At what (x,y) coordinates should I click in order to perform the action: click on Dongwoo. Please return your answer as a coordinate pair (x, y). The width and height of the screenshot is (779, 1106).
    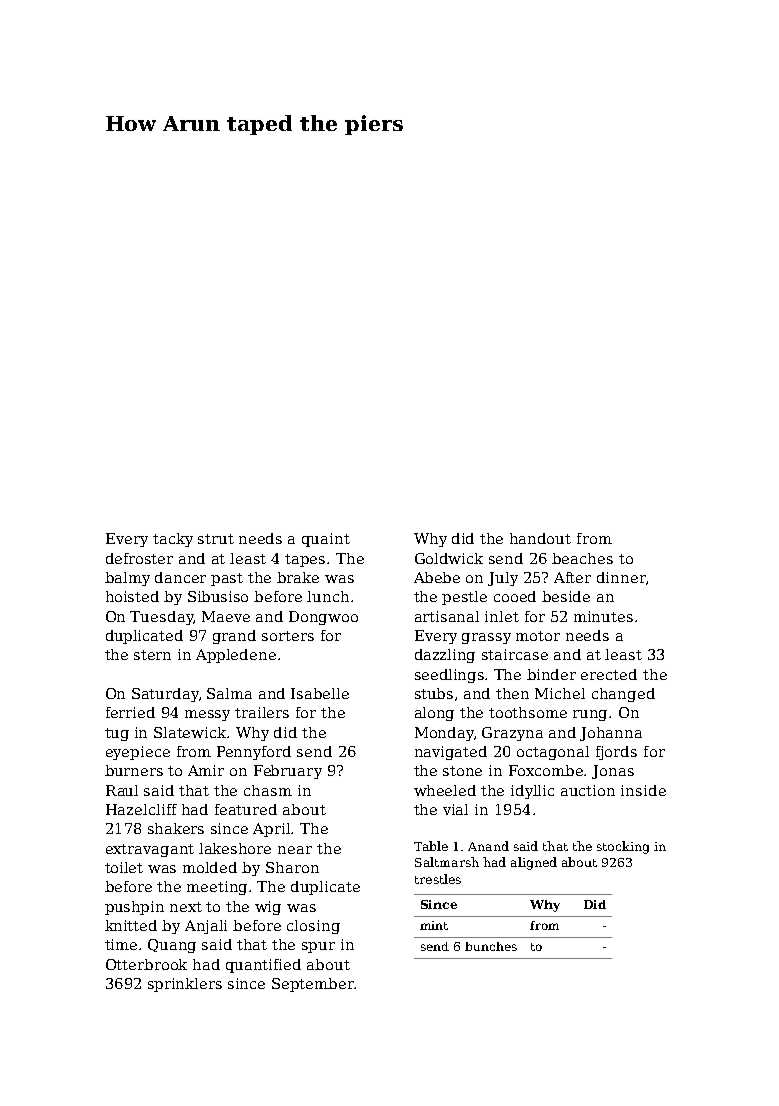
    Looking at the image, I should click on (323, 618).
